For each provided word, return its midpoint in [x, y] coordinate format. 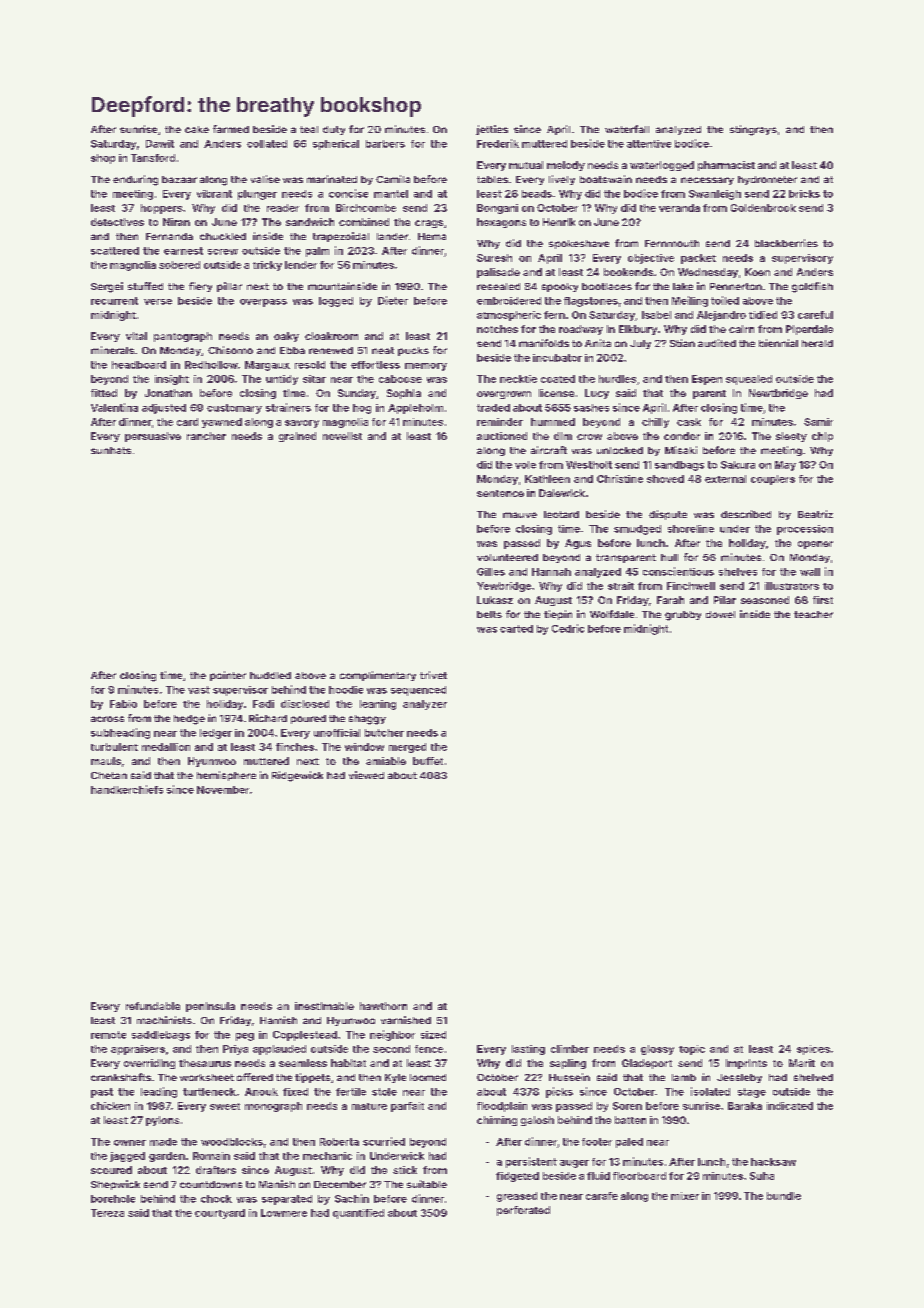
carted [516, 629]
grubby [683, 616]
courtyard [220, 1214]
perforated [523, 1211]
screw [223, 252]
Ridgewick [297, 776]
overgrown [504, 395]
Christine [620, 479]
